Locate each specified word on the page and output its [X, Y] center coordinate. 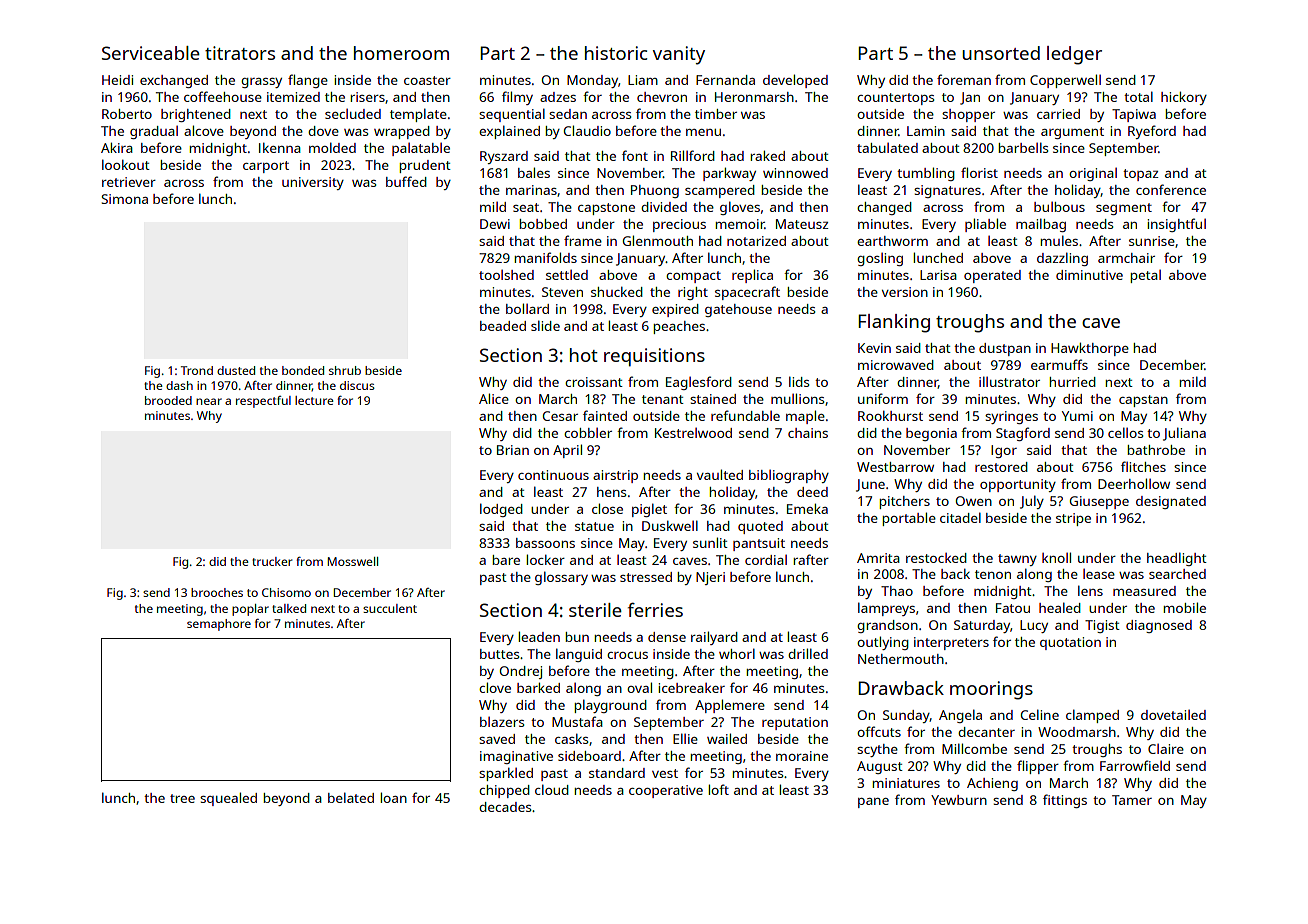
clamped [1092, 716]
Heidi [117, 80]
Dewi [495, 224]
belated [351, 797]
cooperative [666, 791]
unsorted [1001, 53]
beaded [503, 326]
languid [579, 655]
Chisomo [286, 592]
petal [1145, 276]
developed [795, 81]
